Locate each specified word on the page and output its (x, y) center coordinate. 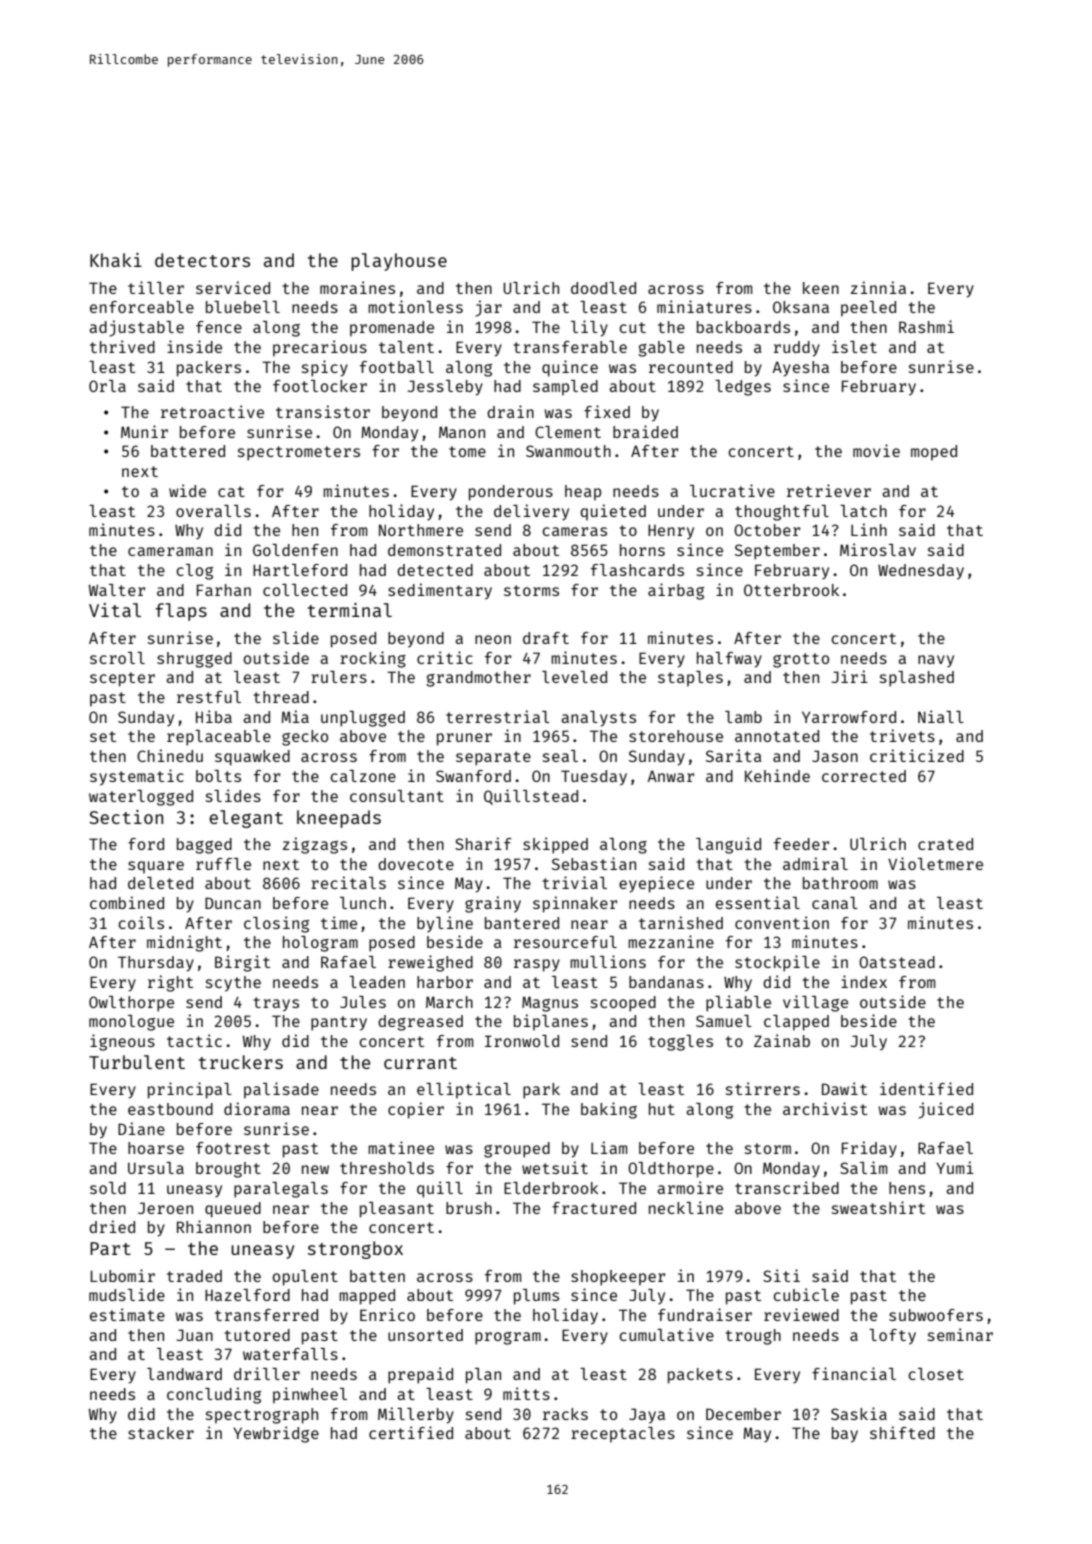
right (170, 983)
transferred (266, 1315)
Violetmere (935, 863)
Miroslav (878, 549)
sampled (565, 388)
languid (728, 845)
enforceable (142, 307)
